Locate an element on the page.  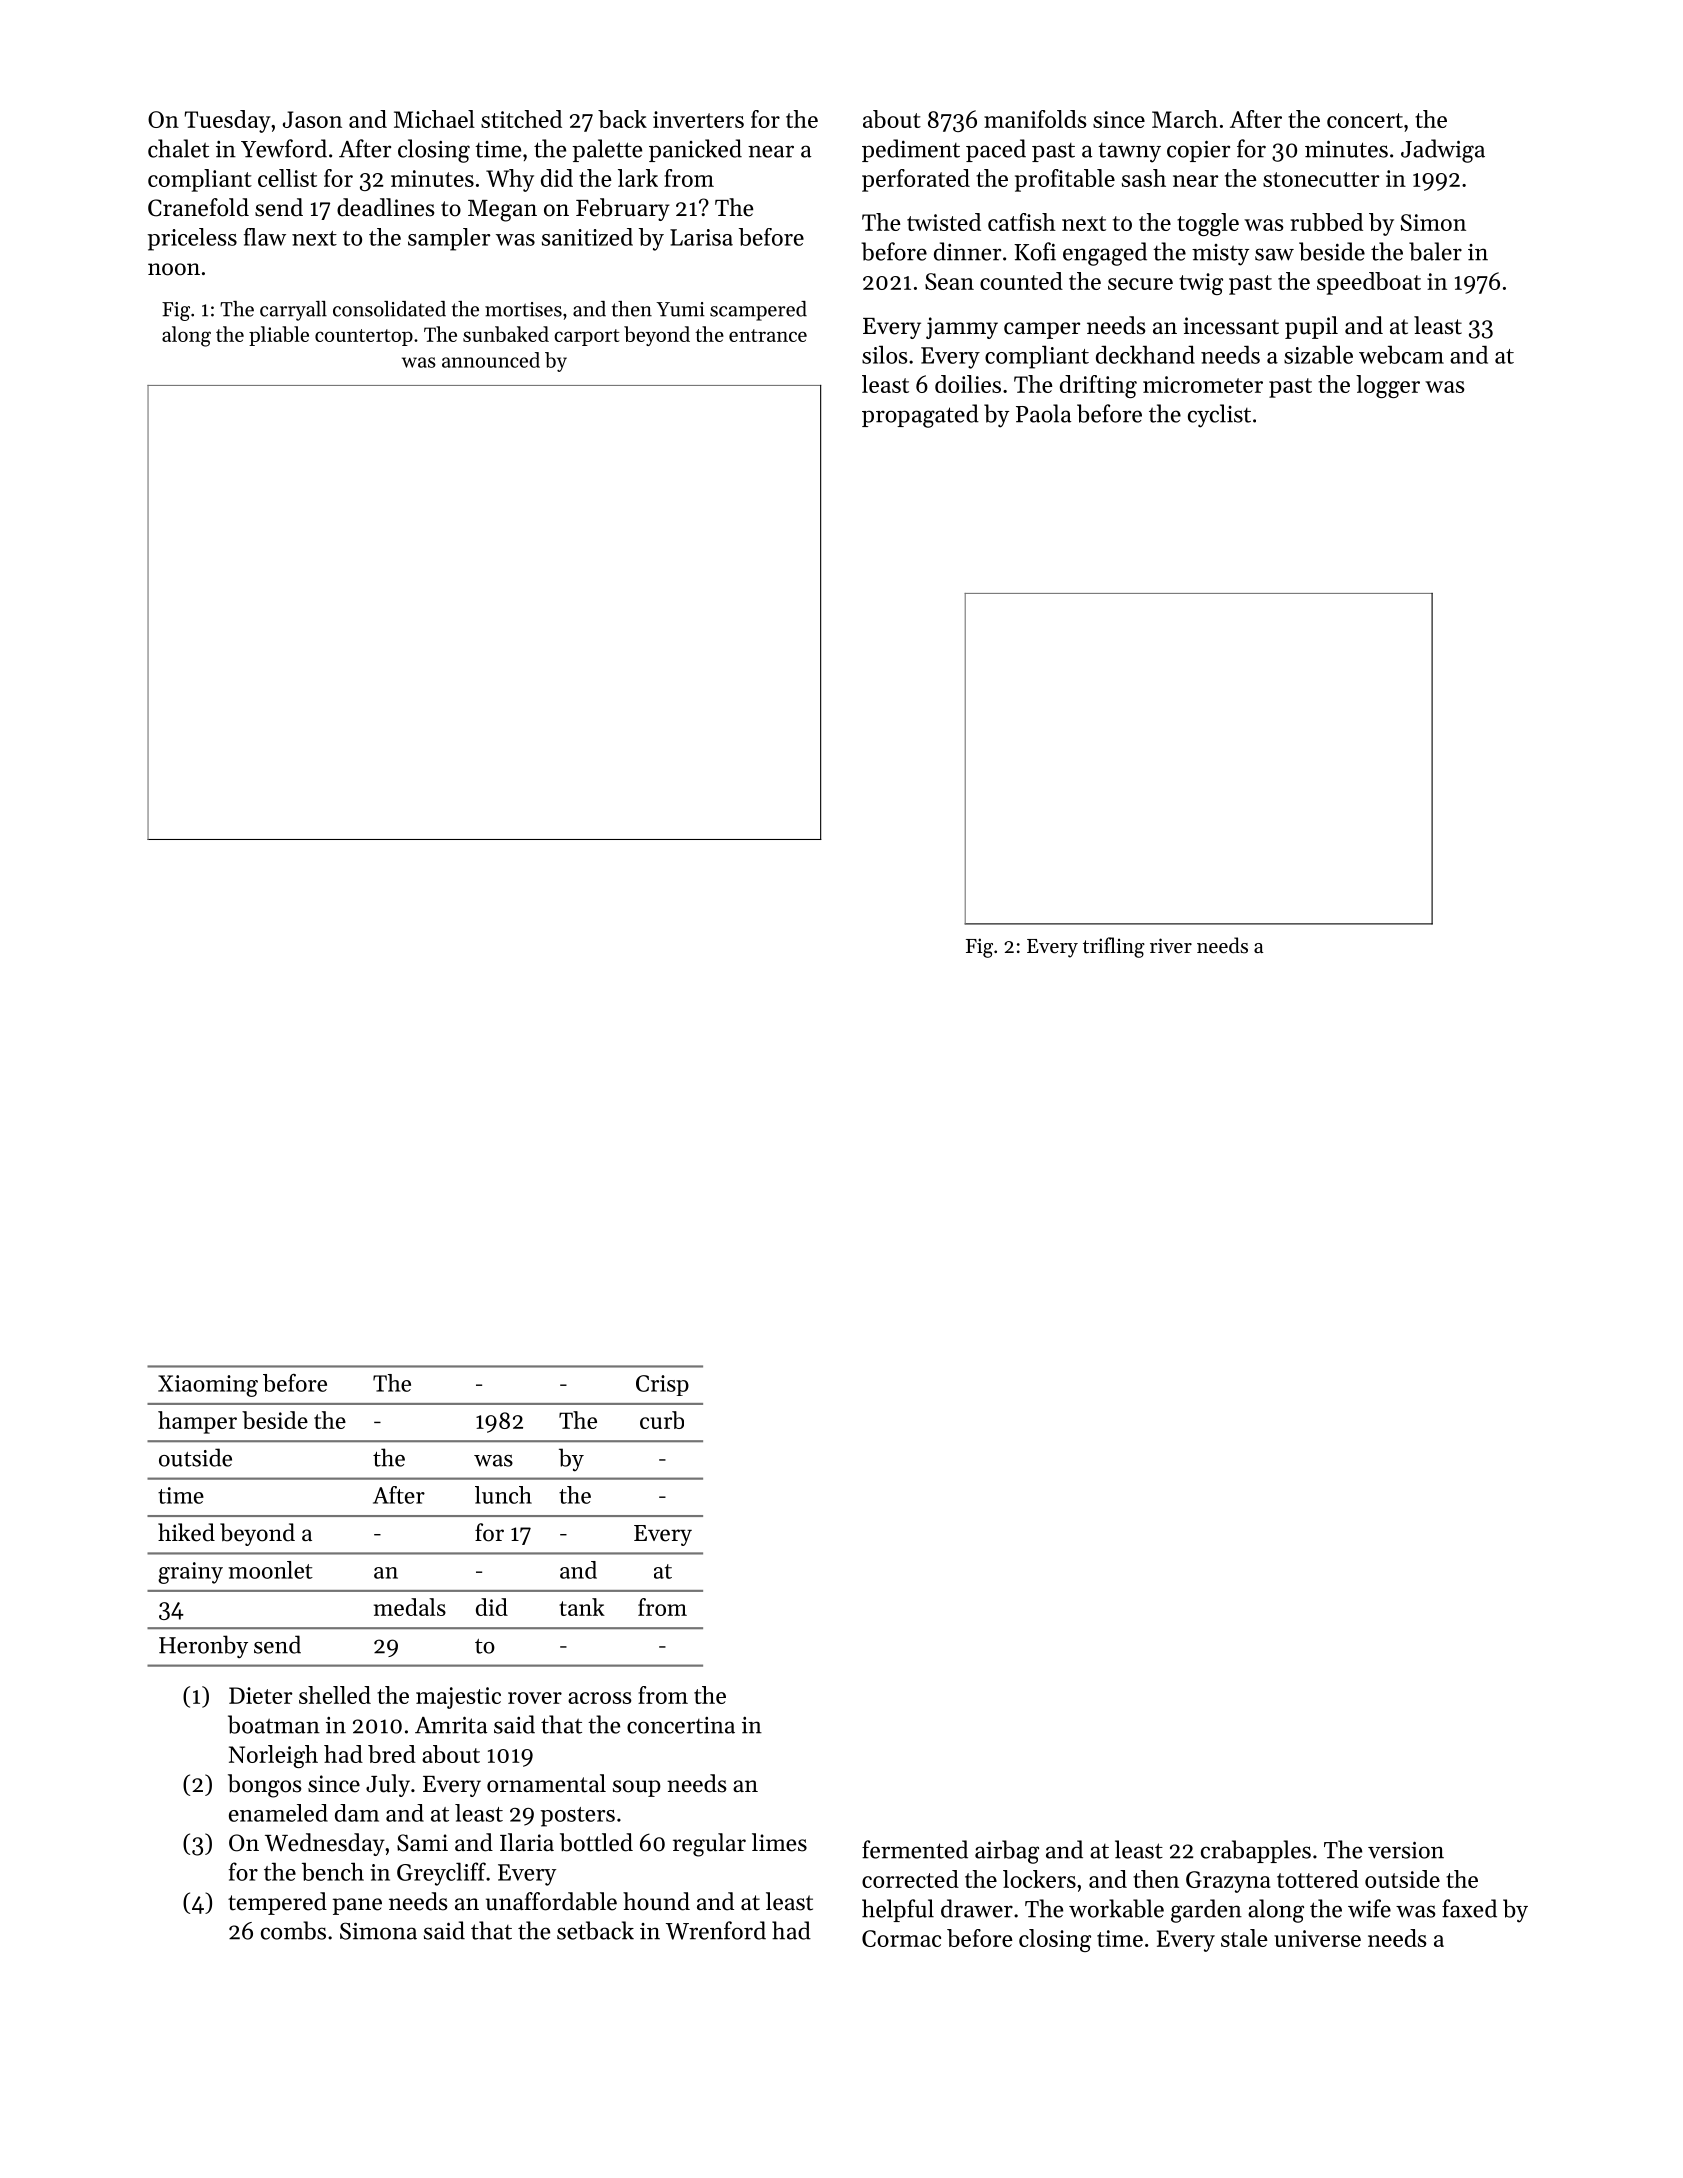
cyclist is located at coordinates (1219, 416).
